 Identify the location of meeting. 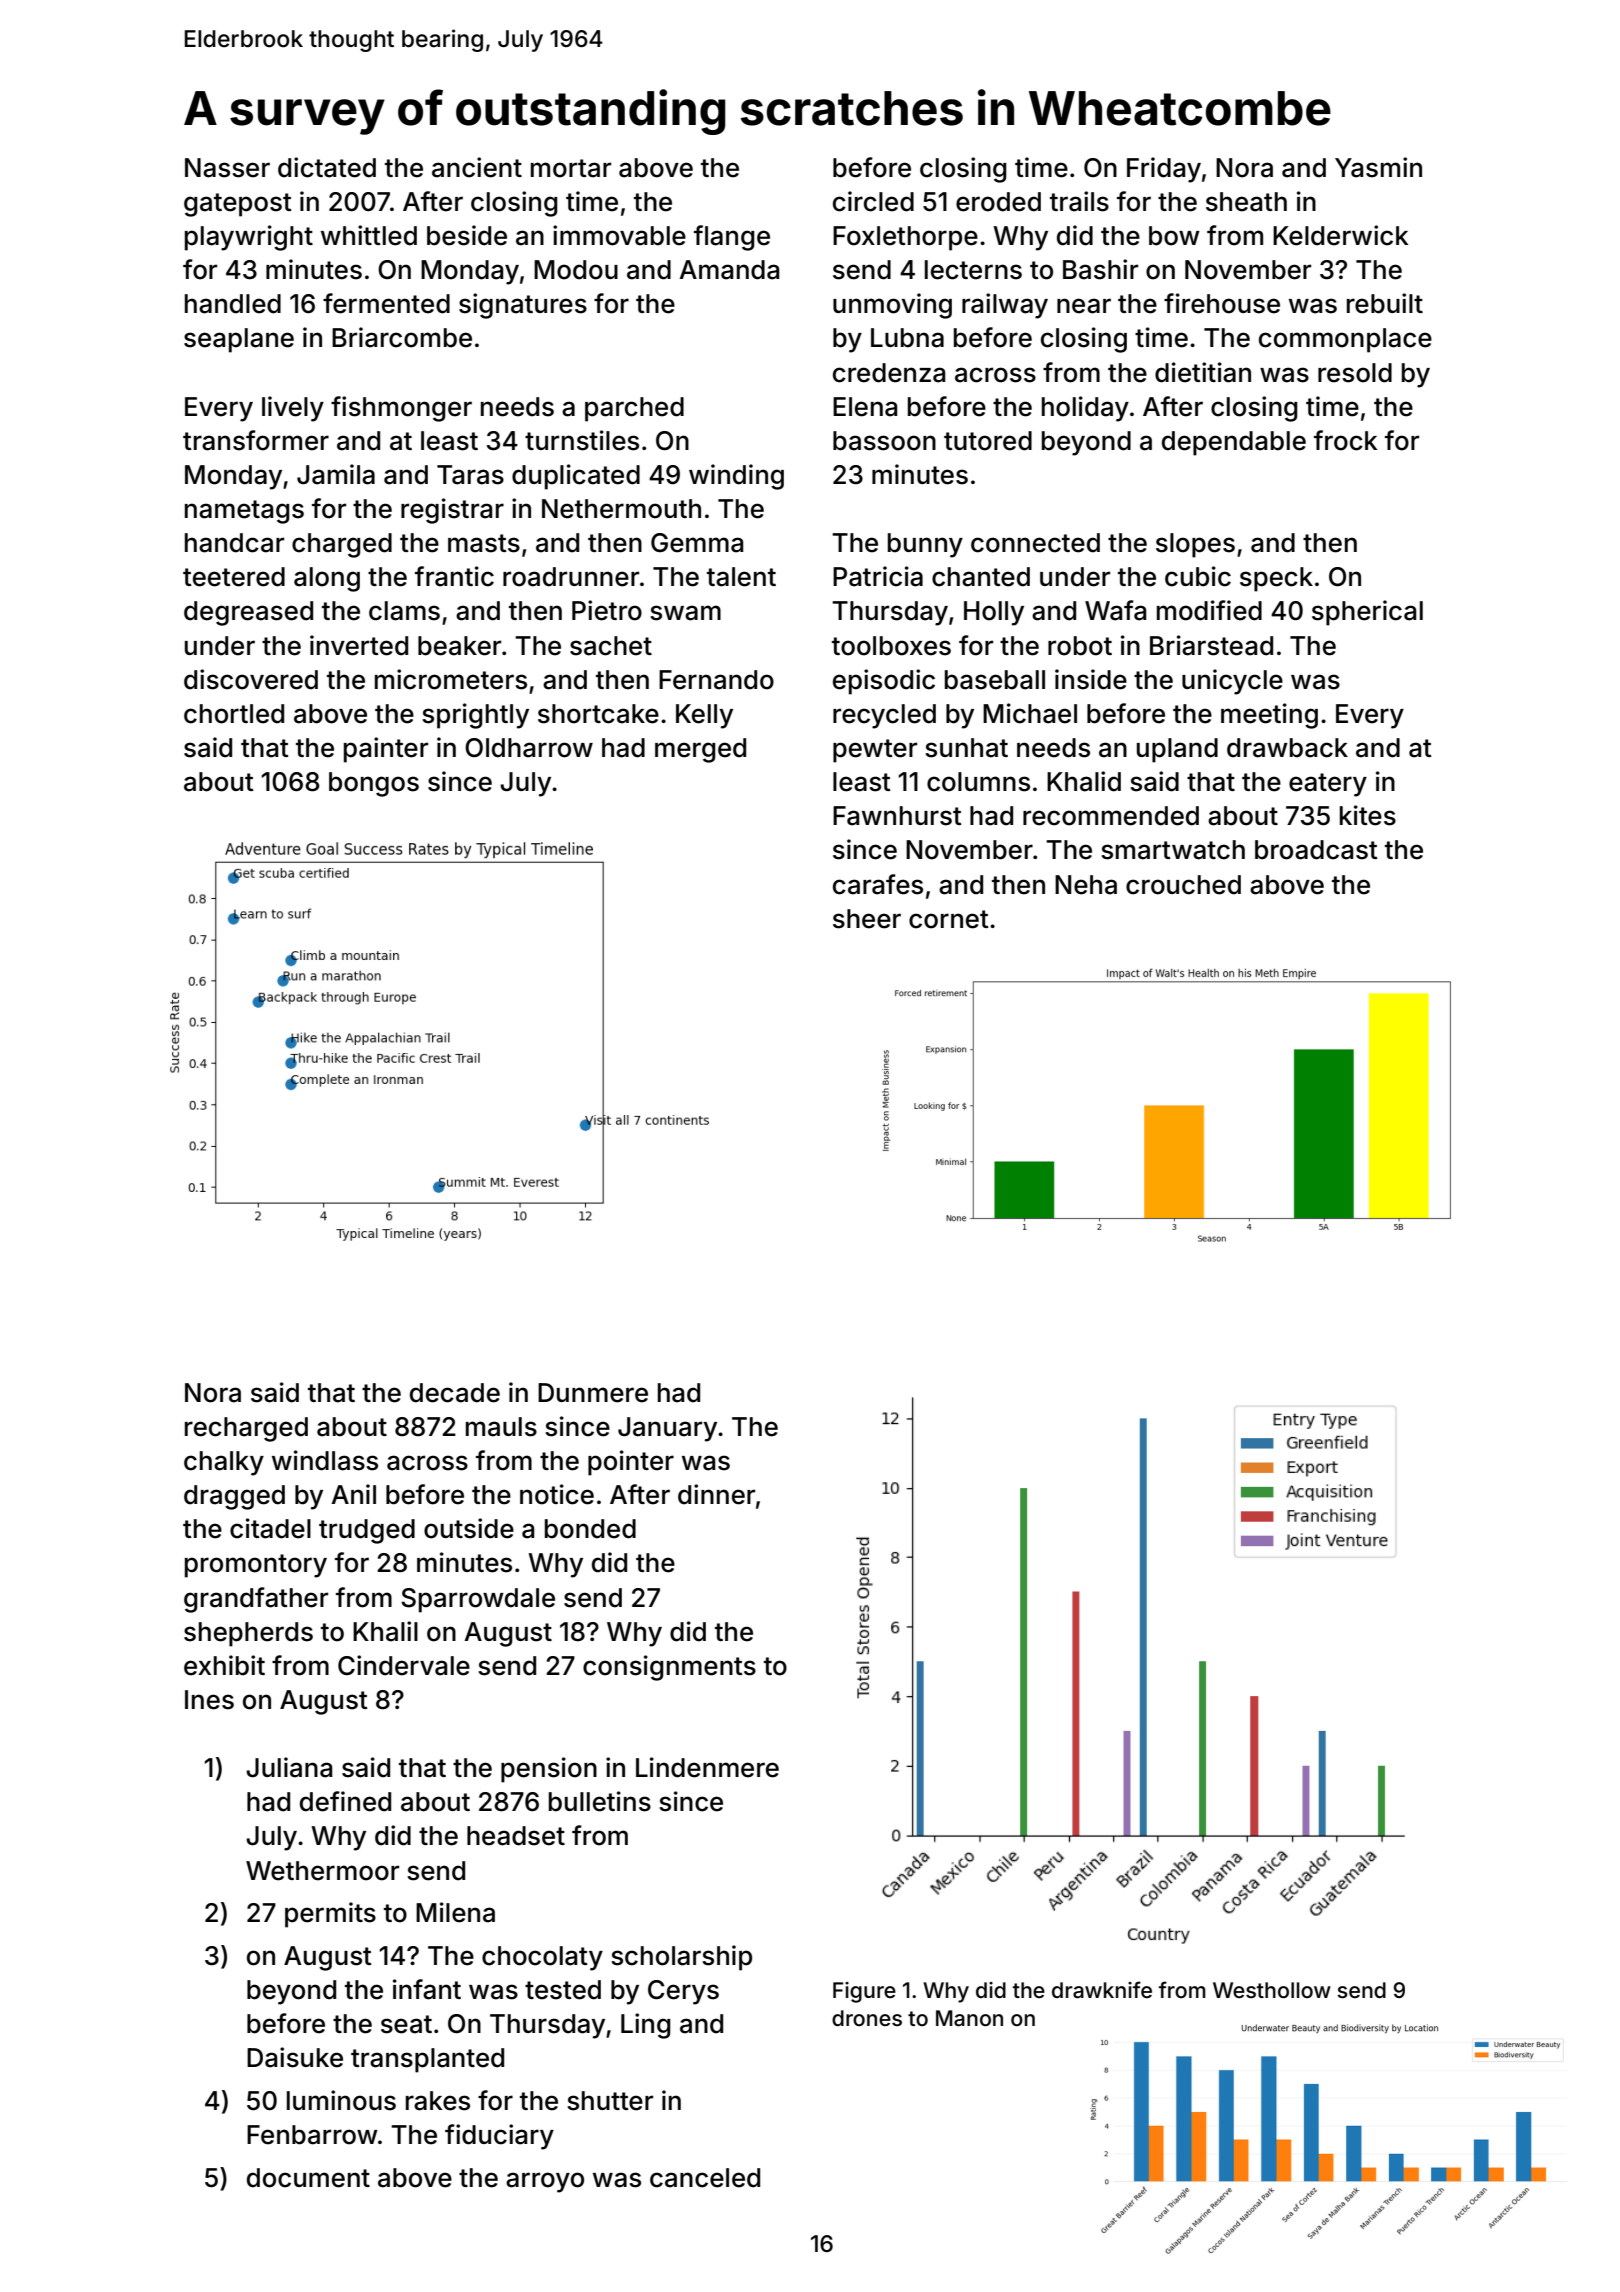
(1269, 716).
